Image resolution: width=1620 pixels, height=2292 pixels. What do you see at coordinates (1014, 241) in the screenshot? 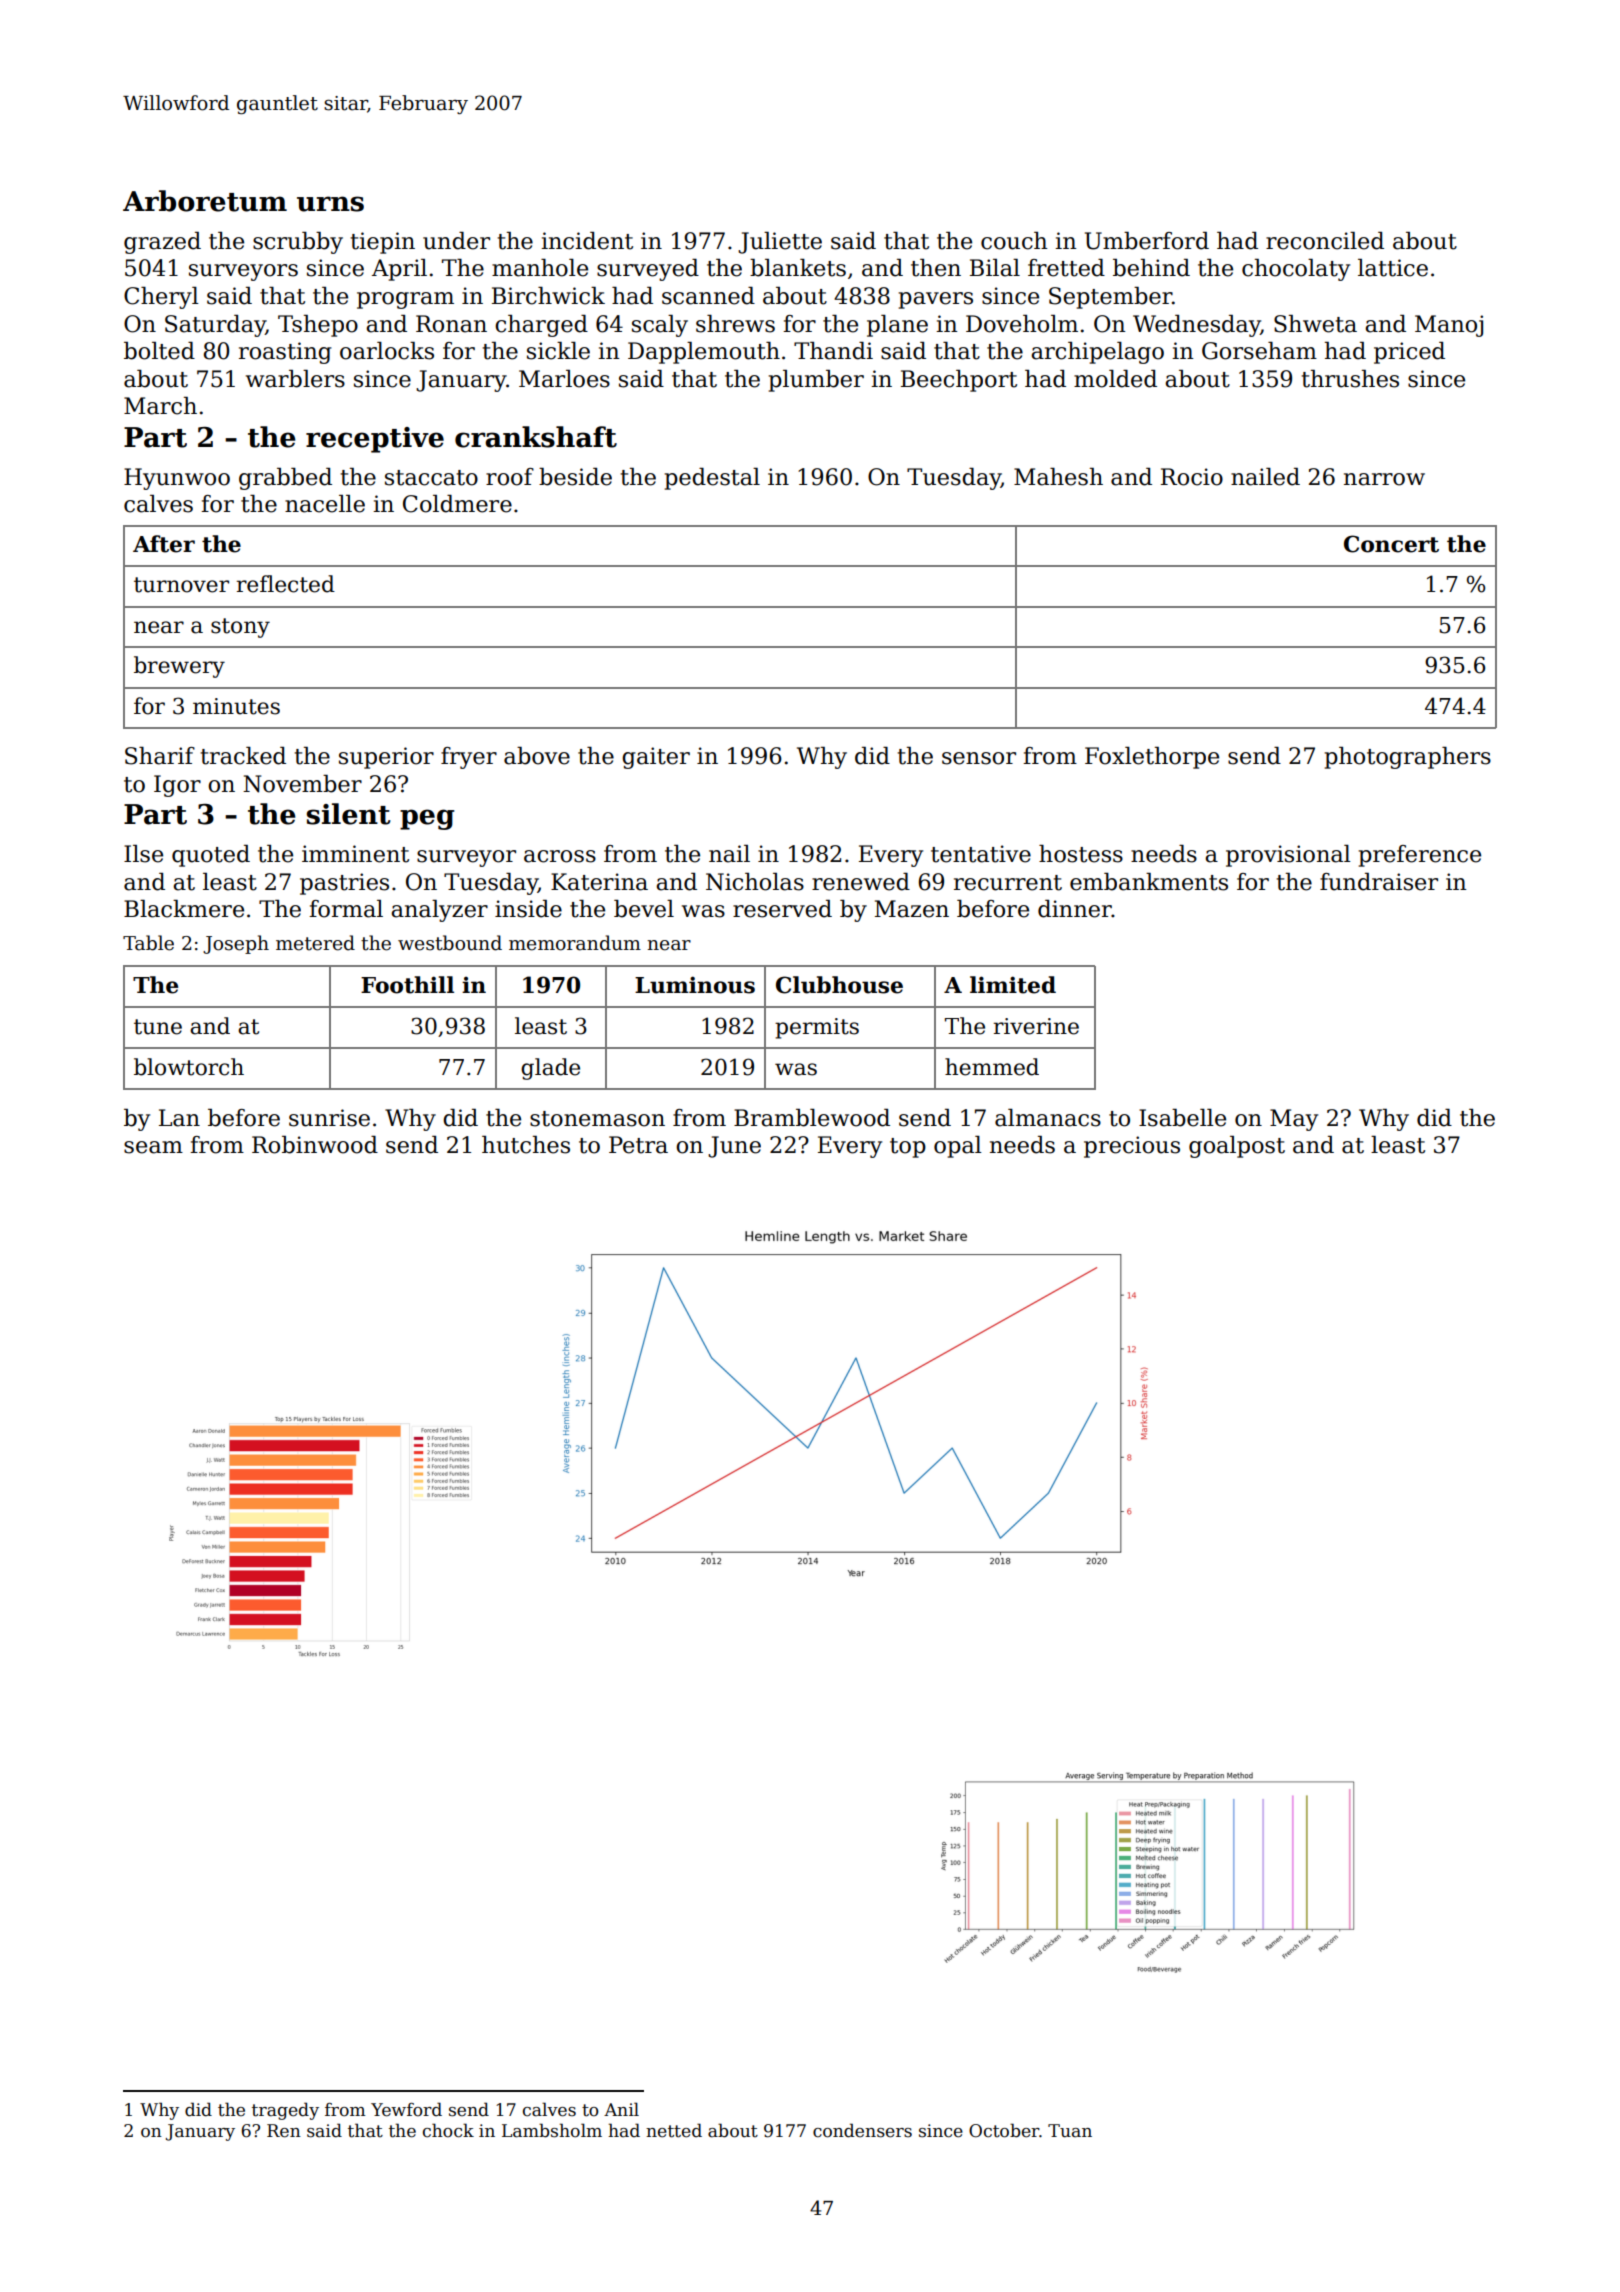
I see `couch` at bounding box center [1014, 241].
